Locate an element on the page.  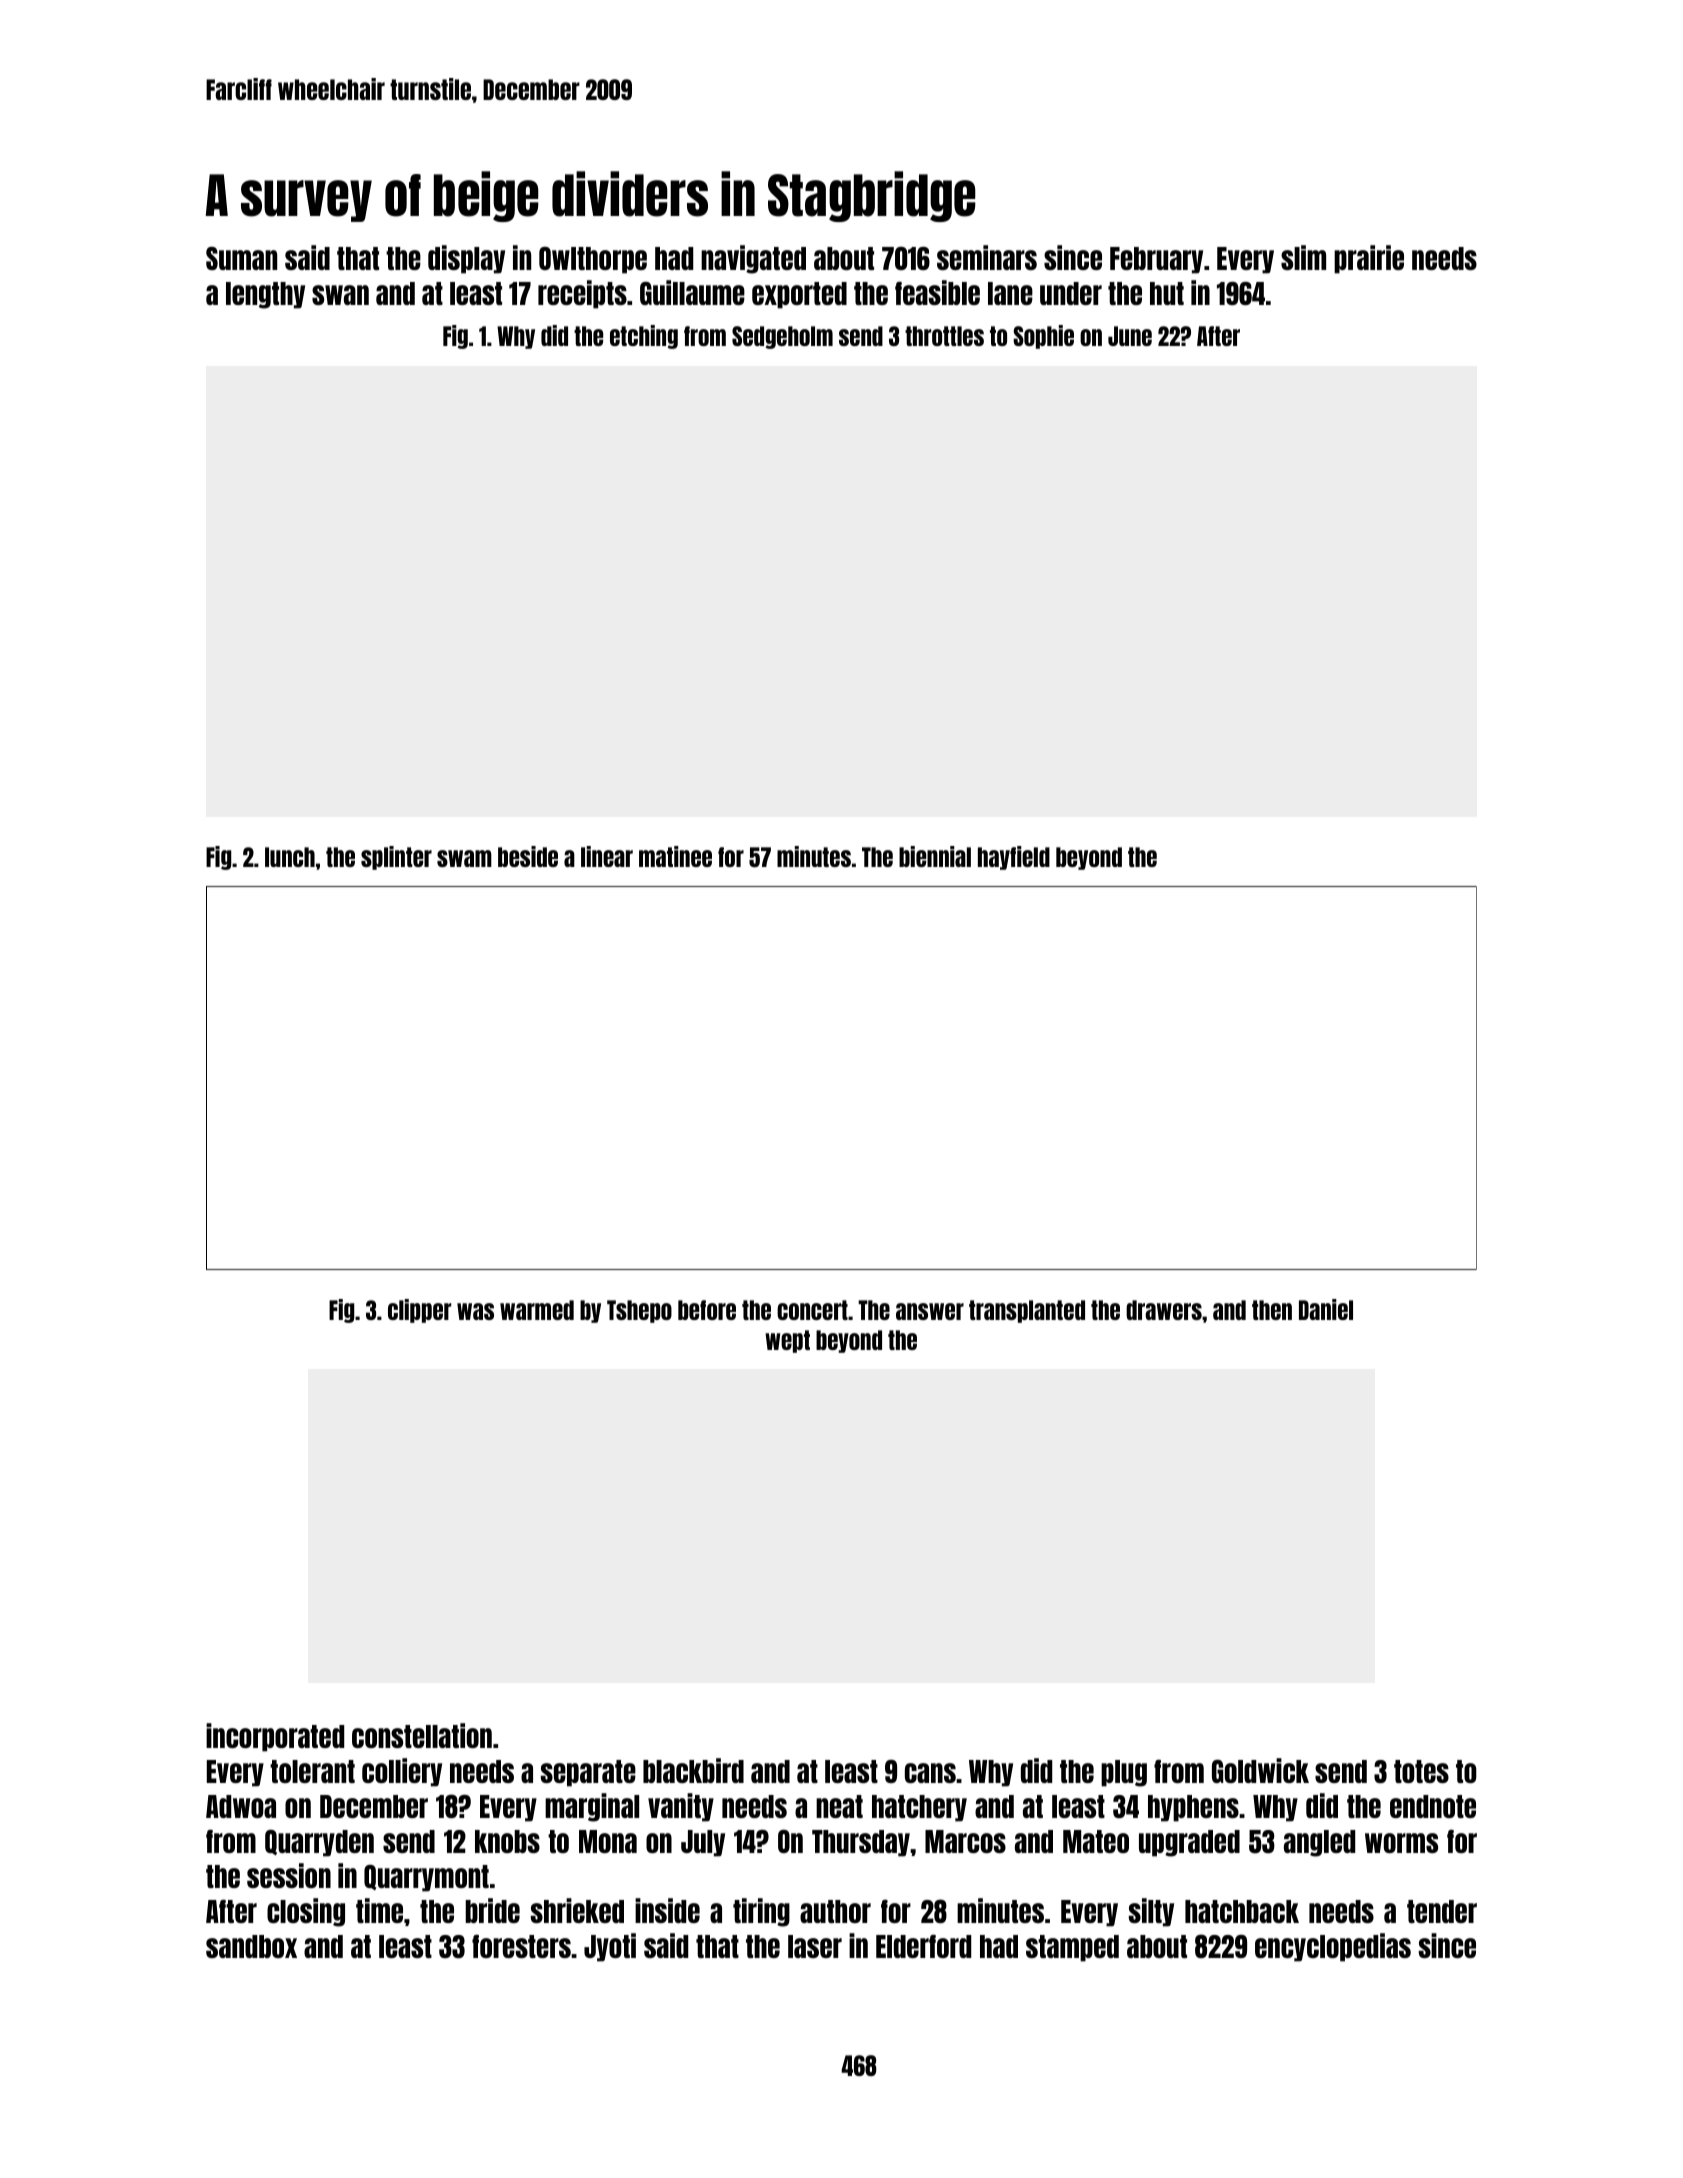
hayfield is located at coordinates (1014, 858).
